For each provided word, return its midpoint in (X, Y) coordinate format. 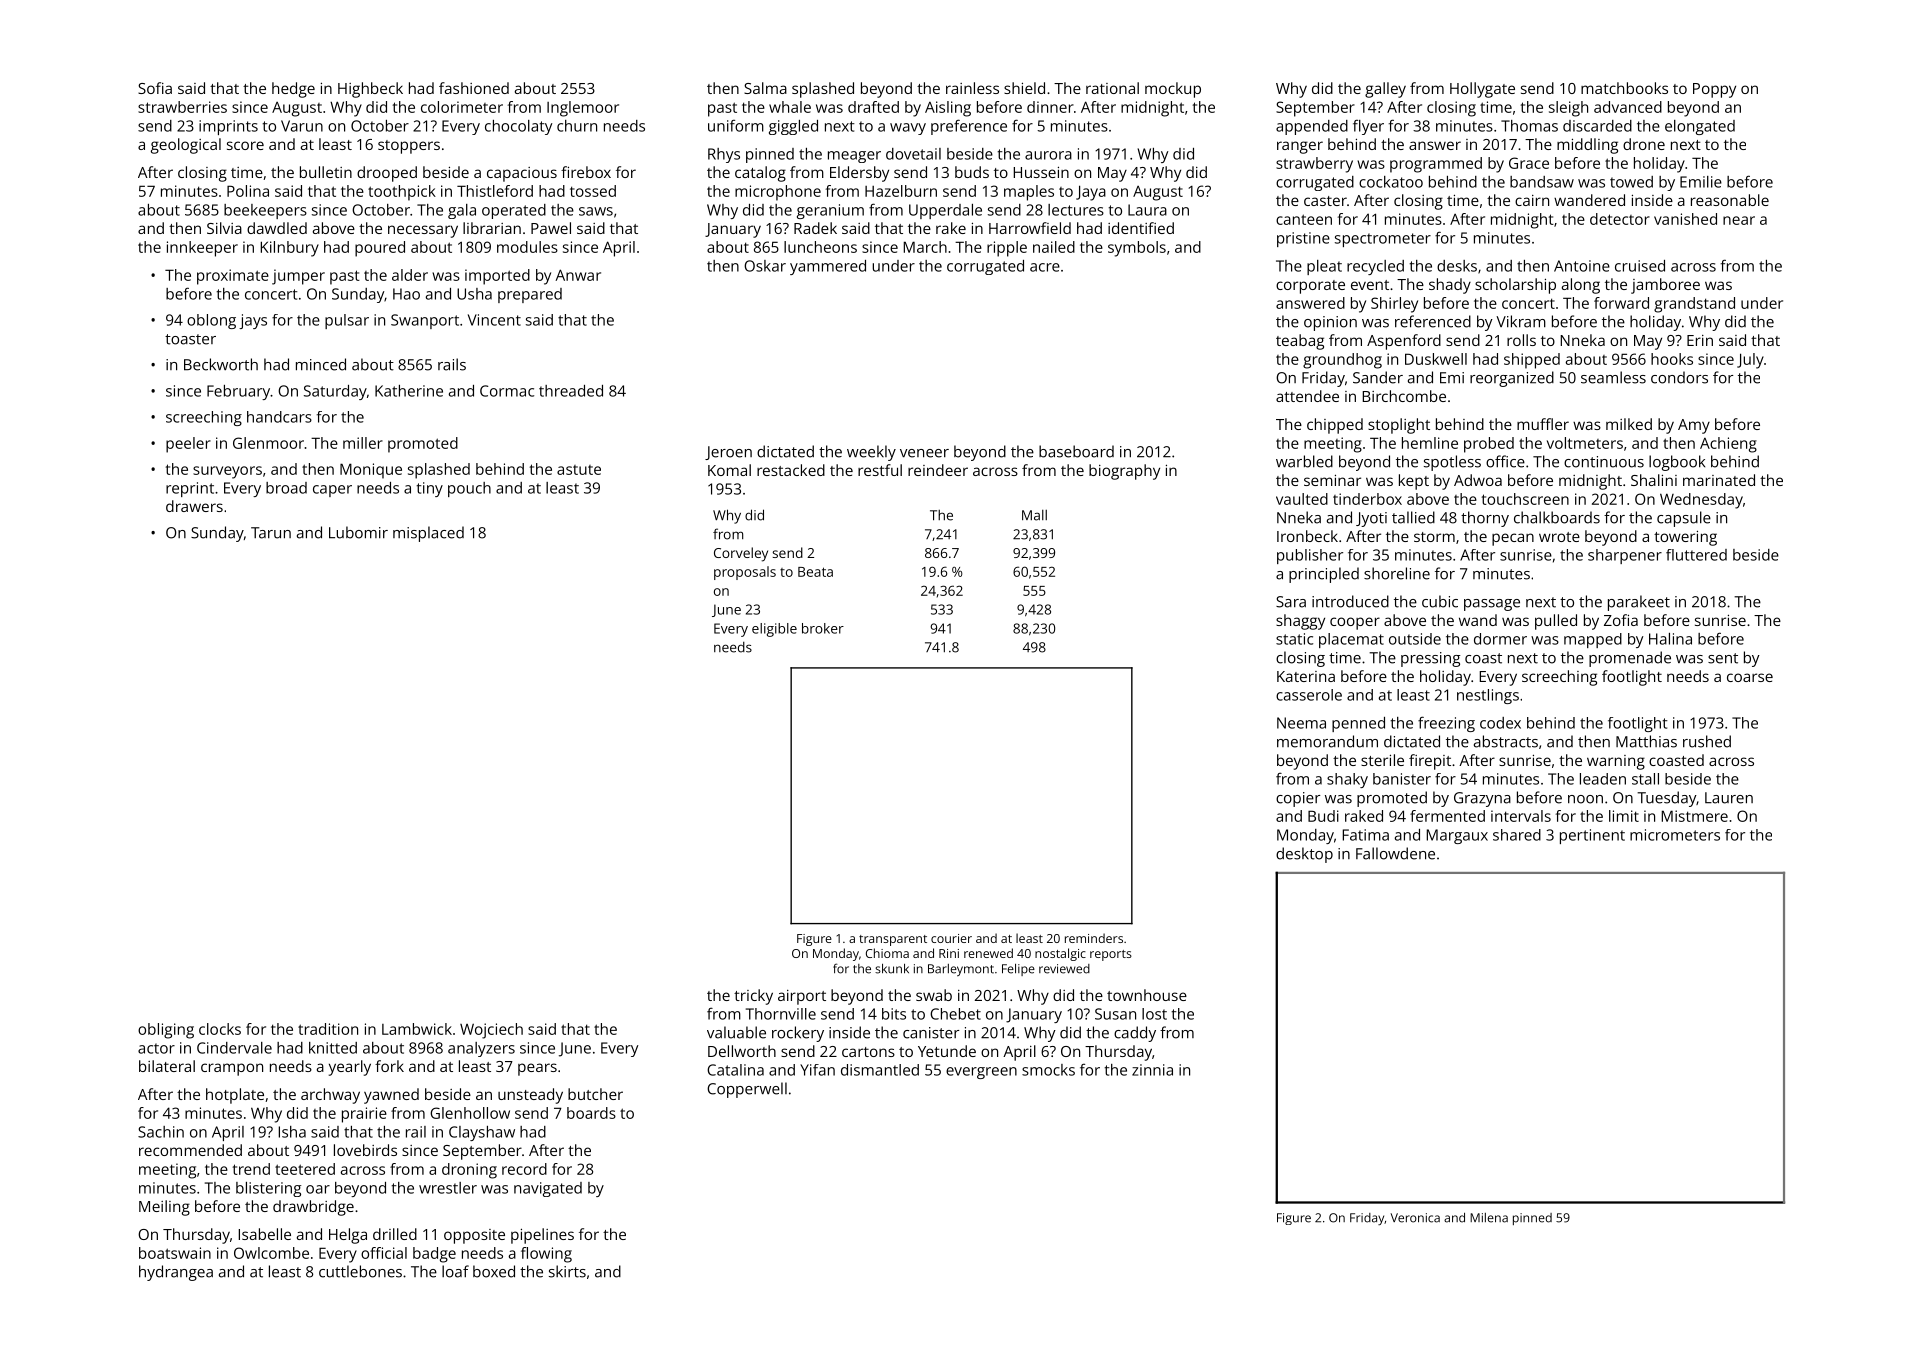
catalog (760, 174)
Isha (292, 1132)
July (1750, 361)
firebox (586, 172)
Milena (1489, 1218)
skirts (567, 1271)
